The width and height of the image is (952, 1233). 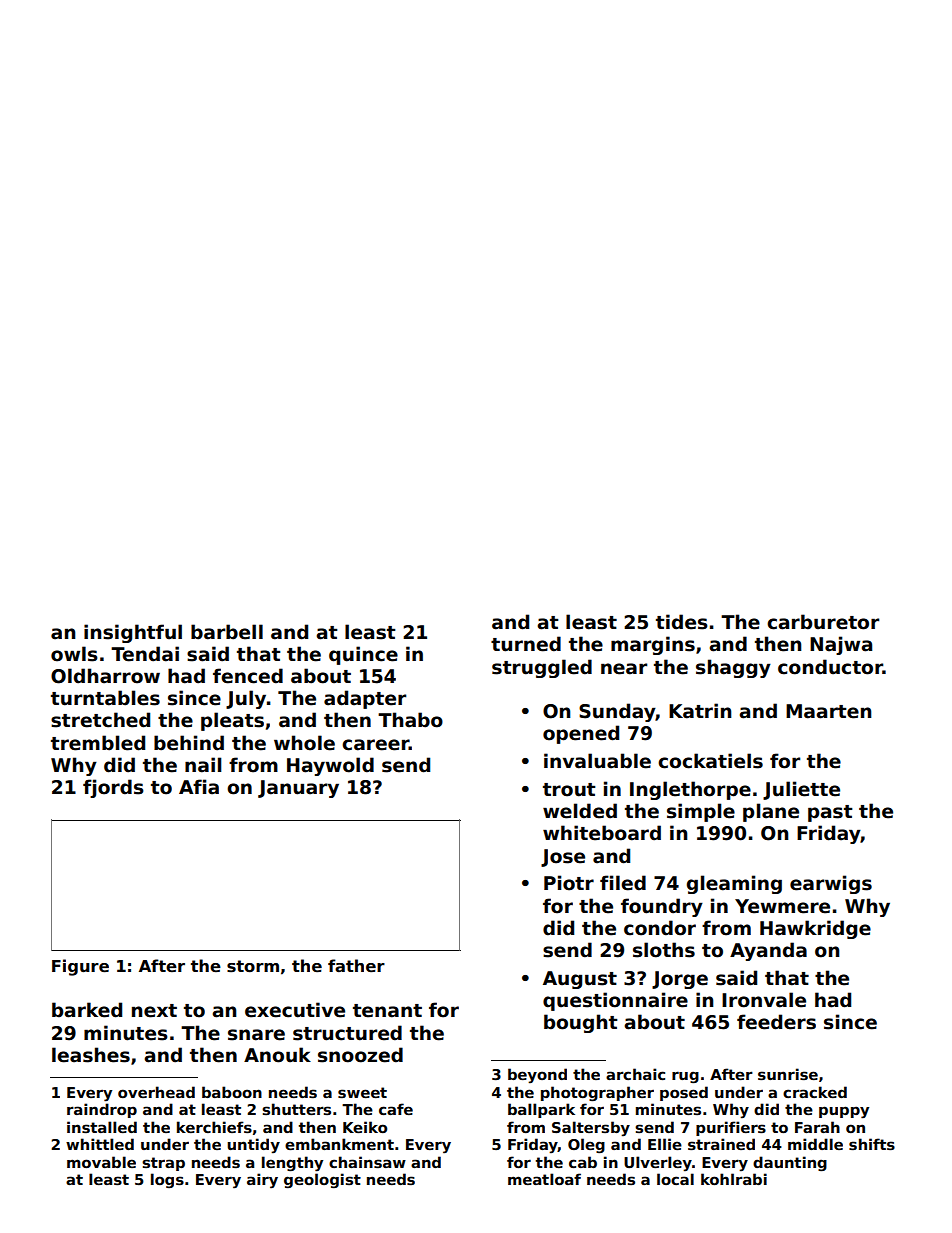 I want to click on Hawkridge, so click(x=815, y=929).
